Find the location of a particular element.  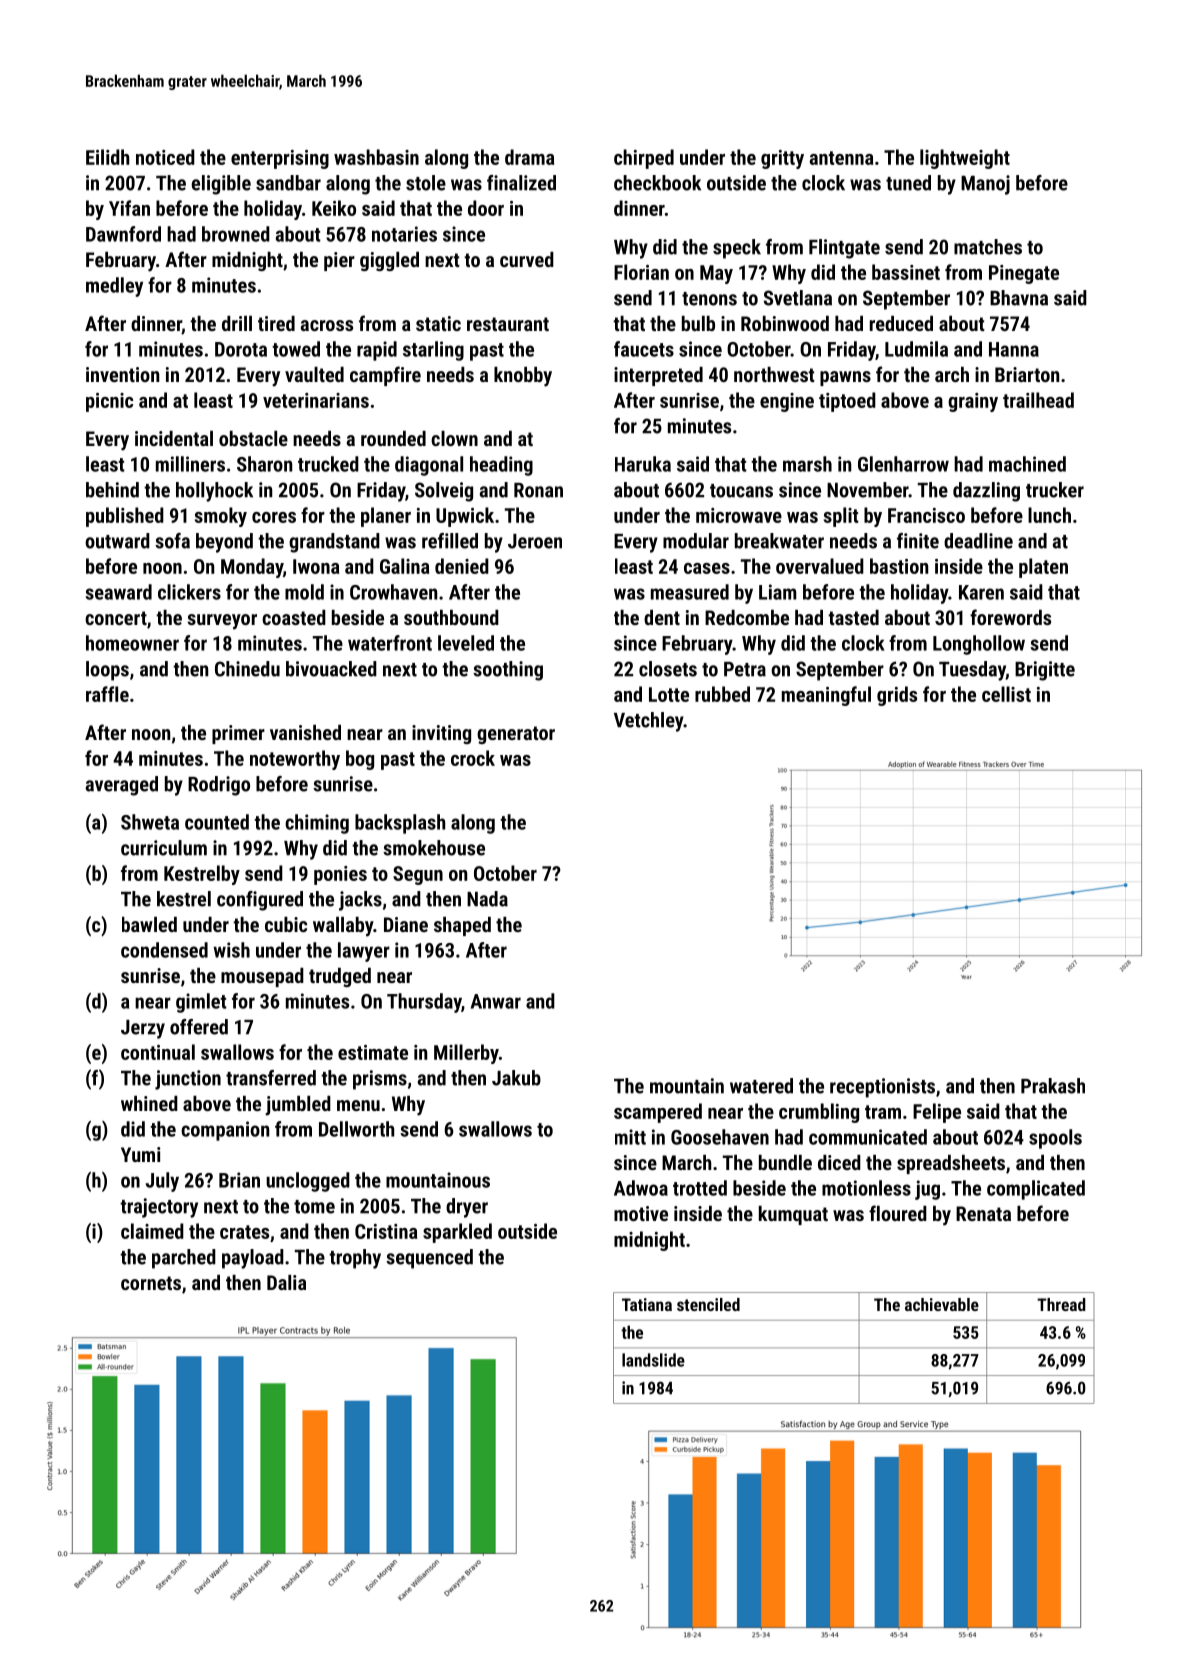

scampered is located at coordinates (658, 1113).
